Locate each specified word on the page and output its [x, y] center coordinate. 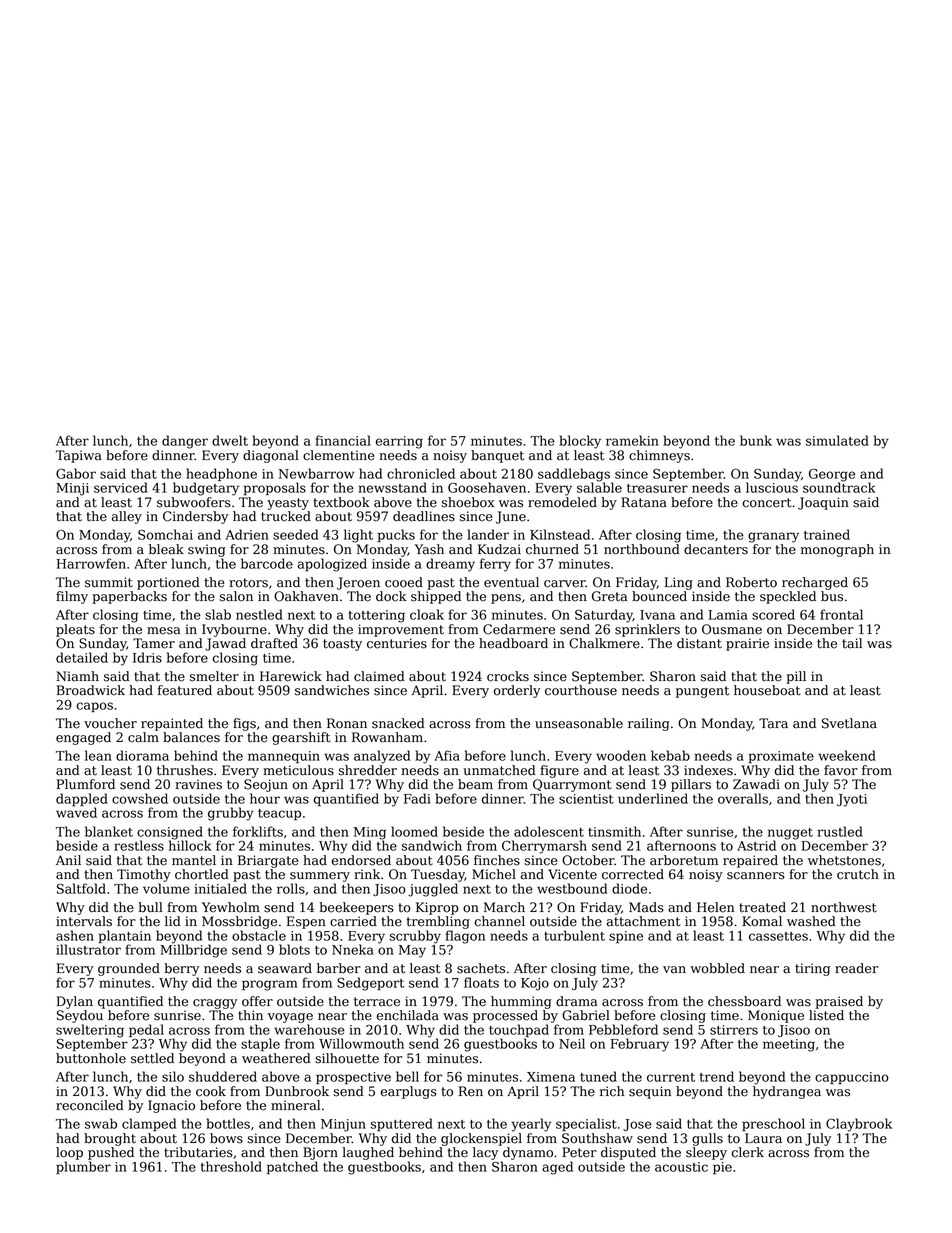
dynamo [528, 1153]
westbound [572, 888]
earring [399, 442]
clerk [748, 1152]
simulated [837, 440]
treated [762, 907]
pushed [111, 1153]
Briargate [268, 861]
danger [185, 442]
